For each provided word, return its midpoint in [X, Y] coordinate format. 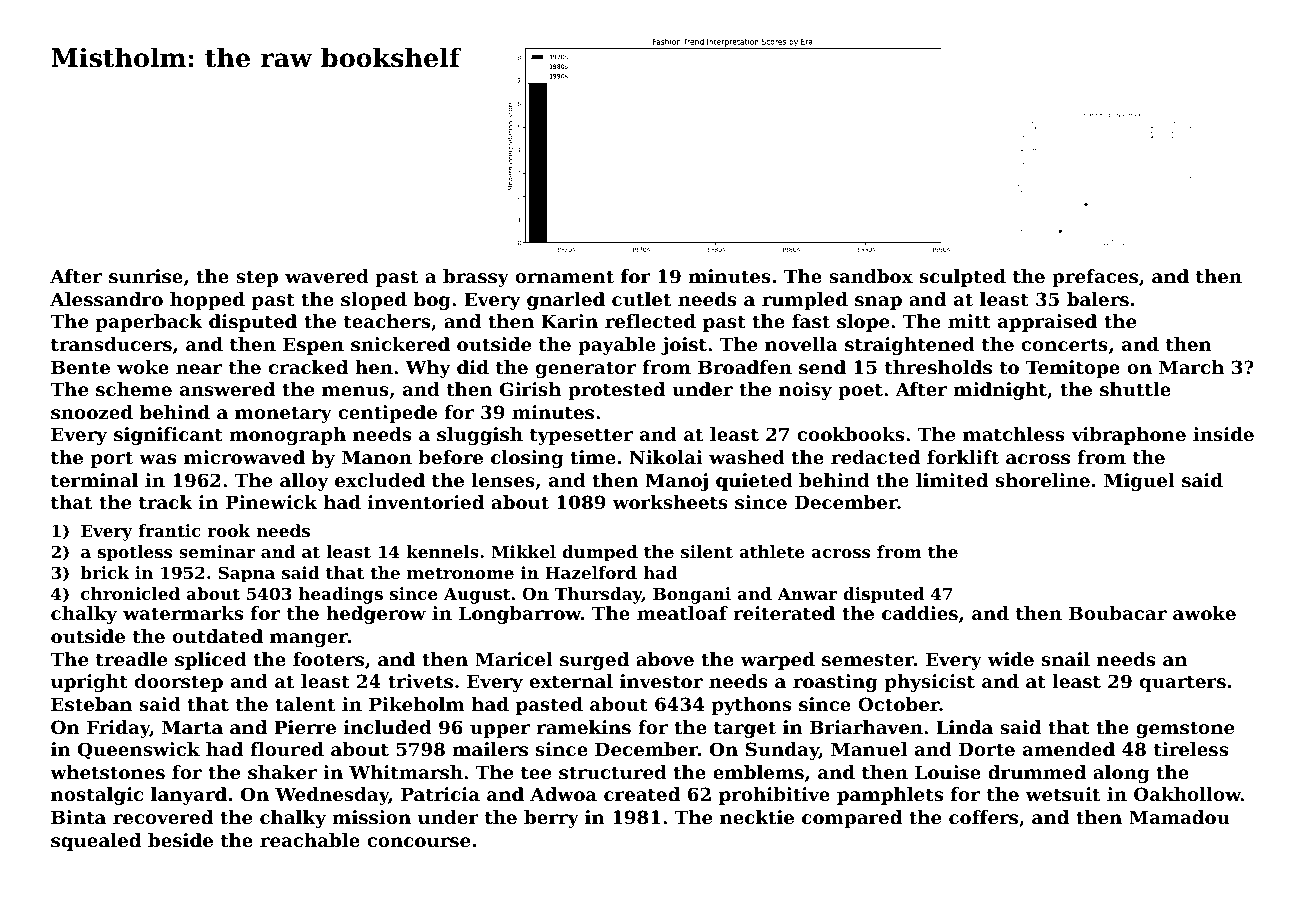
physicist [929, 683]
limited [952, 480]
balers [1098, 299]
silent [707, 551]
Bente [80, 367]
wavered [327, 276]
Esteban [91, 704]
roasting [835, 683]
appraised [1047, 323]
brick [105, 572]
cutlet [641, 299]
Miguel [1139, 482]
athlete [772, 551]
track [166, 502]
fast [811, 321]
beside [180, 840]
